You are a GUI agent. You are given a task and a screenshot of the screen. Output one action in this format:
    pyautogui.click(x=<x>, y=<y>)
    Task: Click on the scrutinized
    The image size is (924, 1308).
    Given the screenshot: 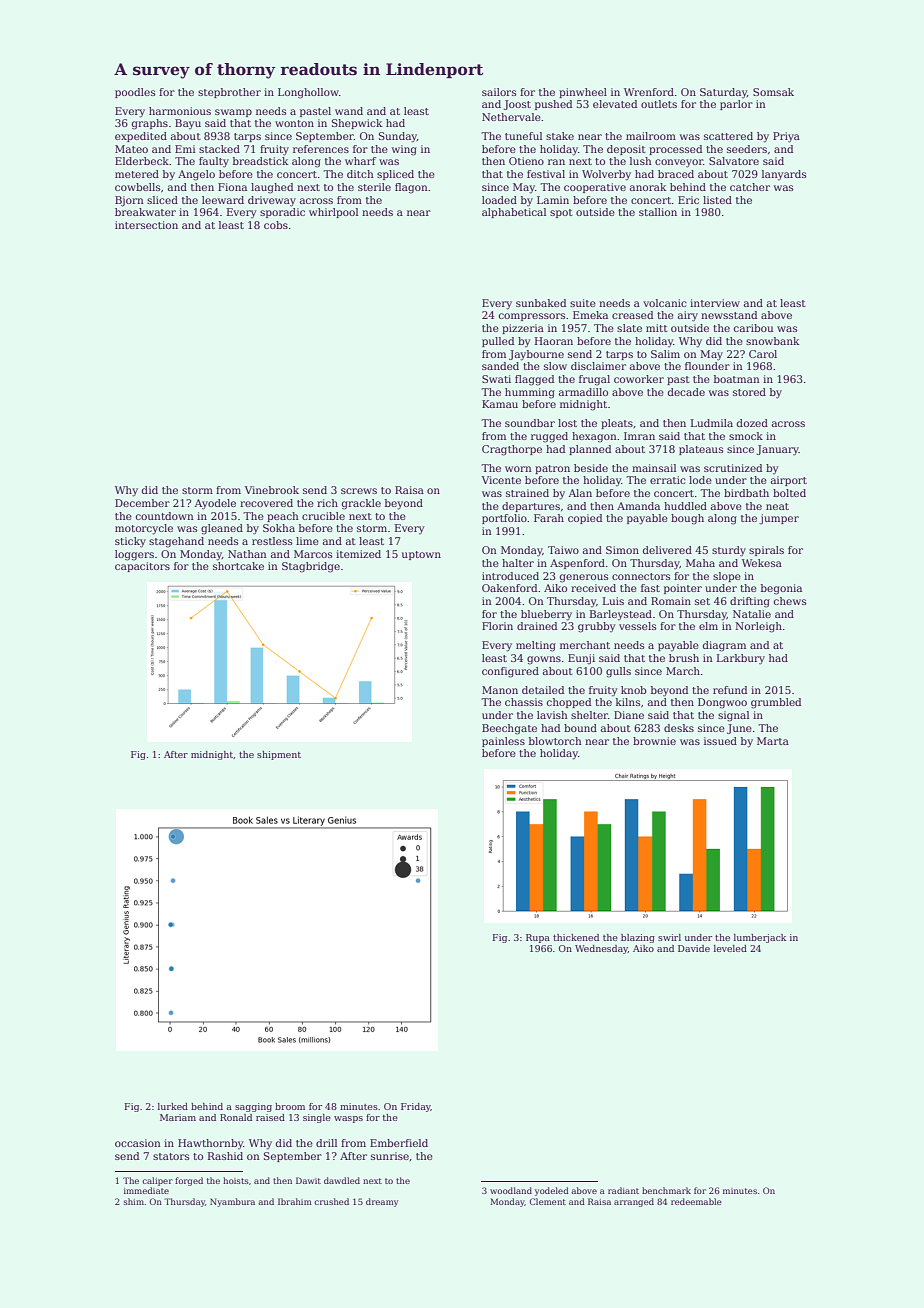 What is the action you would take?
    pyautogui.click(x=733, y=468)
